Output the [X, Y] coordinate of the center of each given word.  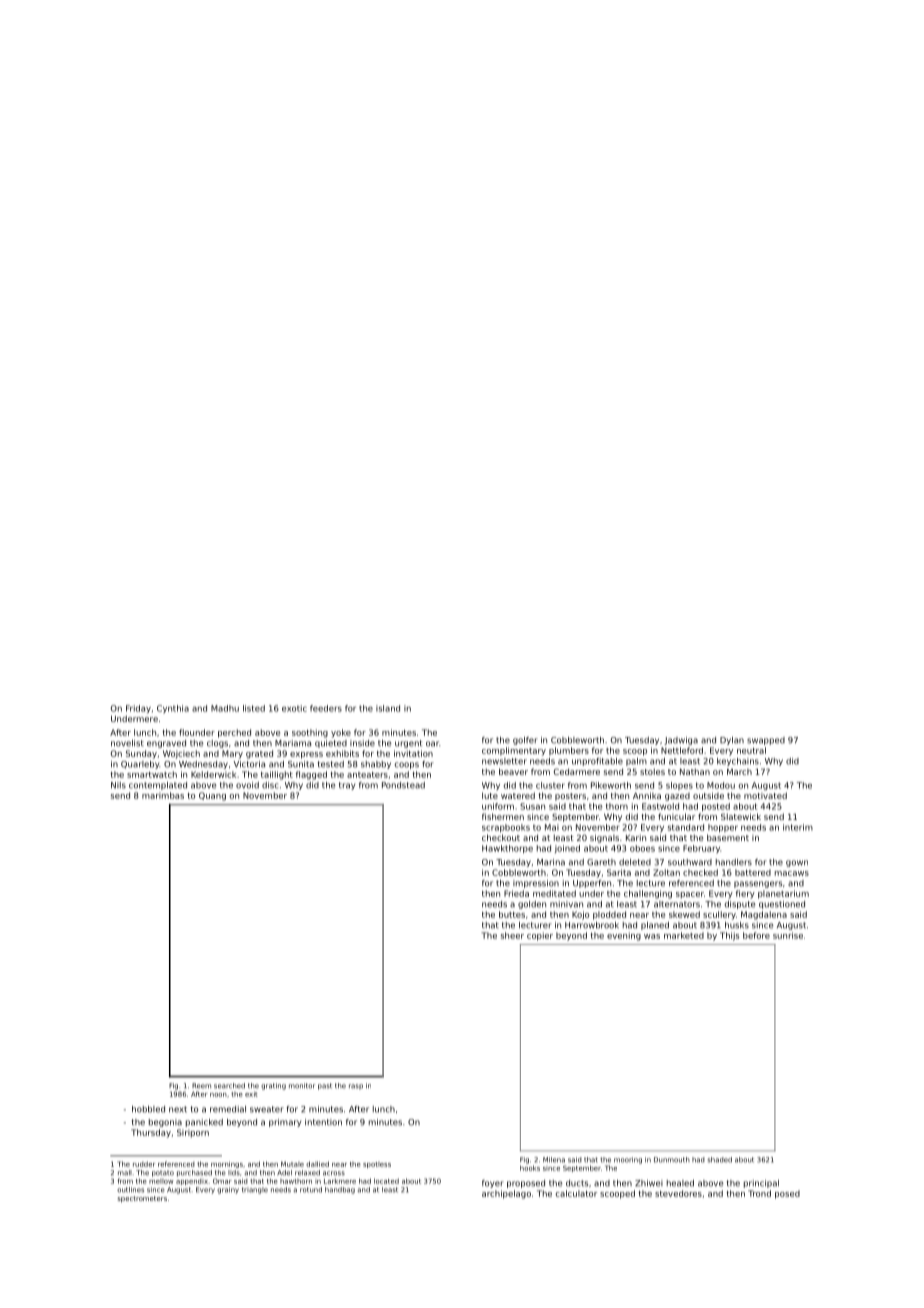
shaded [719, 1160]
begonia [165, 1123]
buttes [512, 914]
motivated [765, 795]
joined [567, 849]
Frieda [516, 893]
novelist [127, 743]
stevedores [678, 1193]
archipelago [506, 1194]
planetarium [783, 894]
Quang [212, 796]
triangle [255, 1190]
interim [798, 827]
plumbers [569, 751]
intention [323, 1122]
